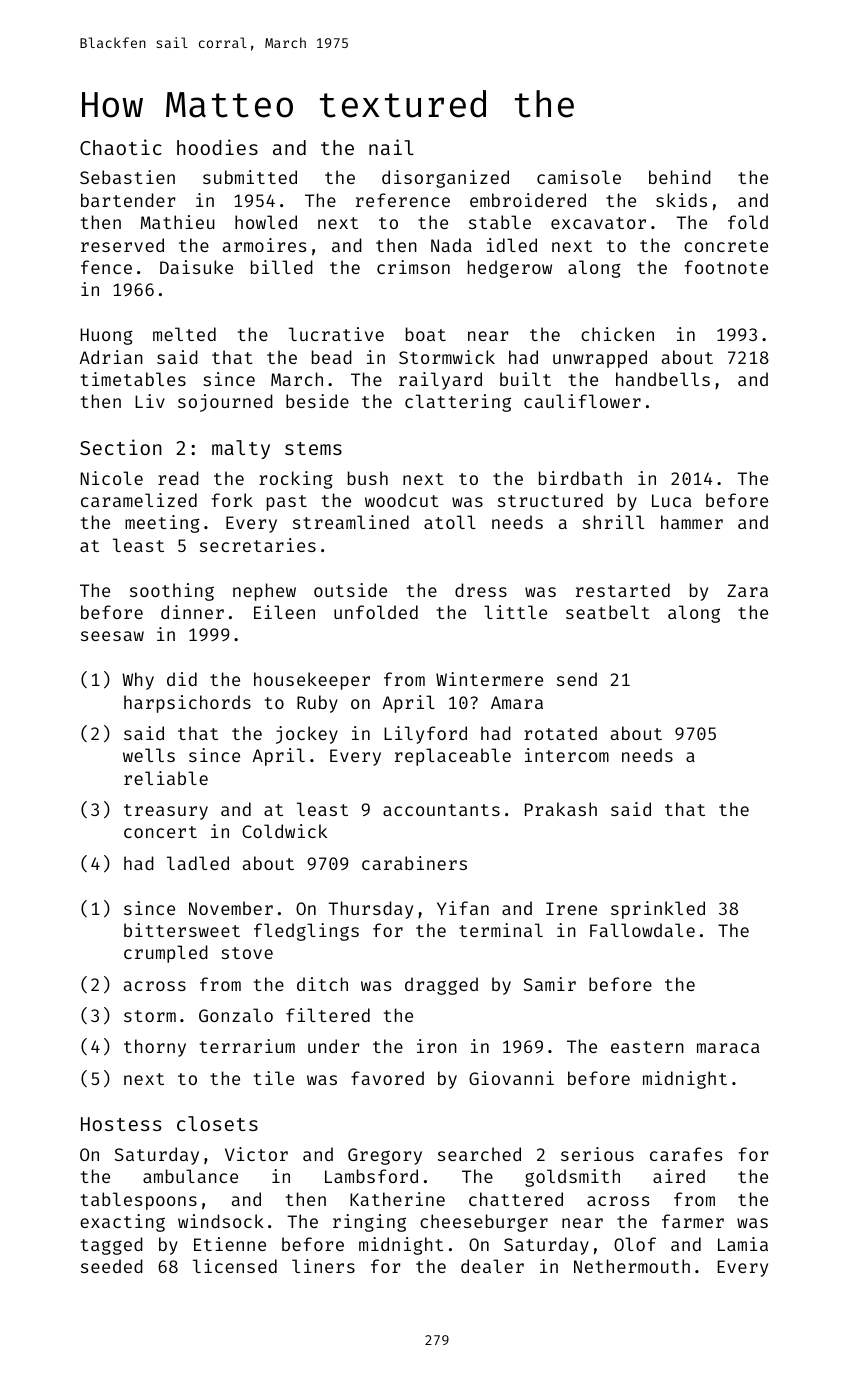  Describe the element at coordinates (385, 1156) in the document. I see `Gregory` at that location.
